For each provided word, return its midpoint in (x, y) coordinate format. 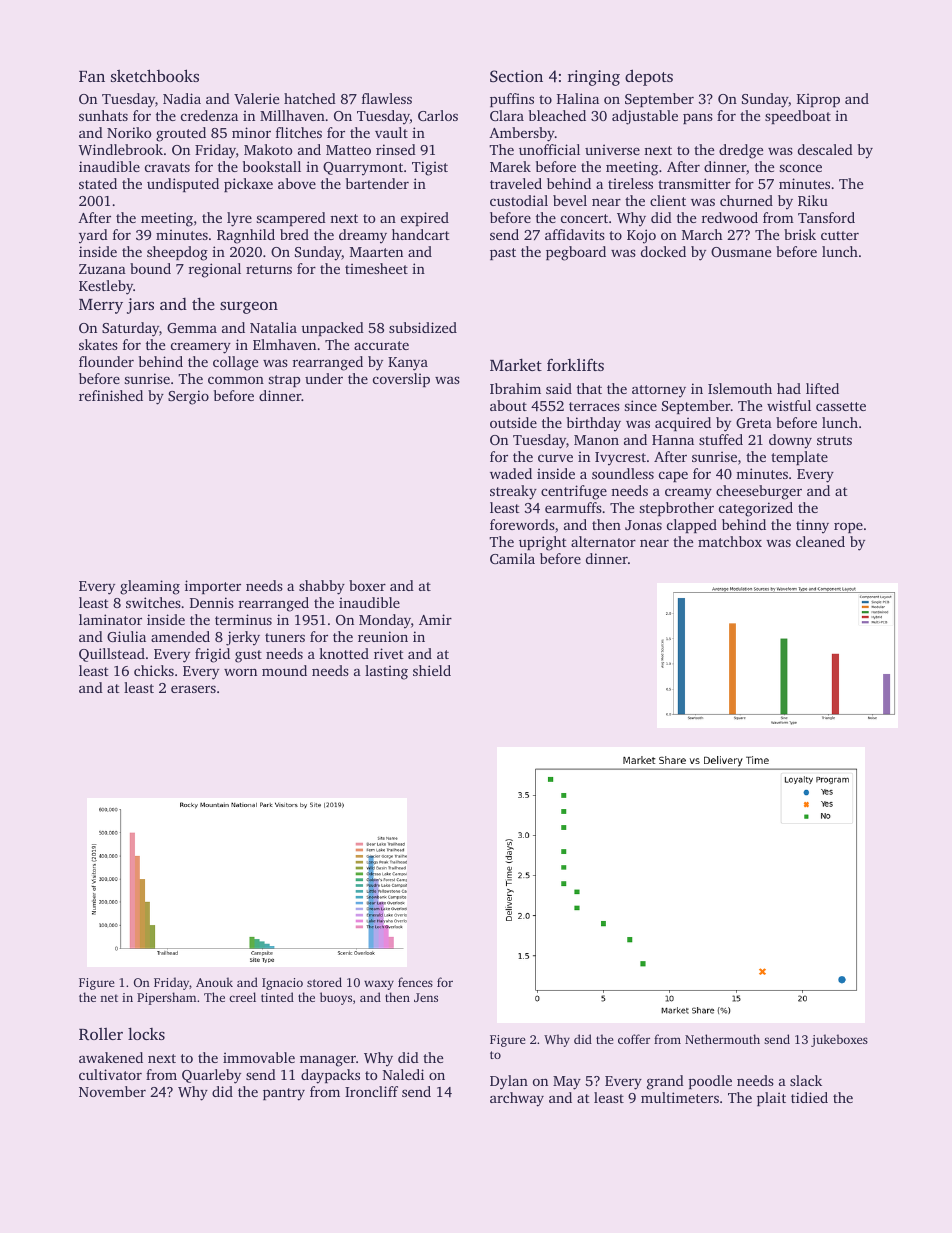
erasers (193, 689)
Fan (92, 76)
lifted (822, 388)
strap (284, 381)
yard (93, 236)
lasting (386, 672)
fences (415, 982)
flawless (387, 98)
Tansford (826, 217)
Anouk (214, 982)
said (559, 388)
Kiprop (818, 100)
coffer (634, 1039)
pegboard (576, 253)
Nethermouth (722, 1039)
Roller (101, 1034)
